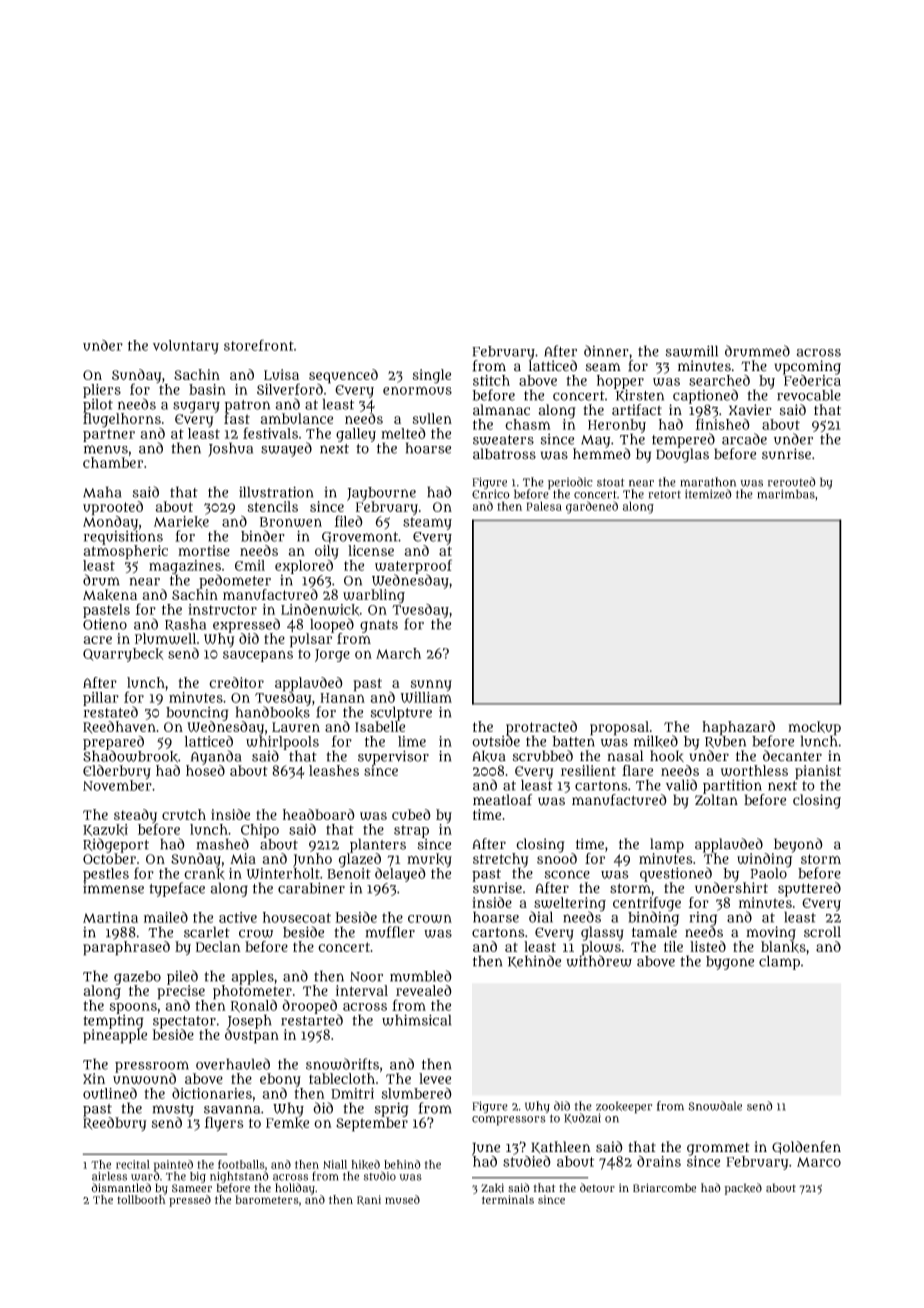 This screenshot has height=1308, width=924. What do you see at coordinates (381, 494) in the screenshot?
I see `Jaybourne` at bounding box center [381, 494].
